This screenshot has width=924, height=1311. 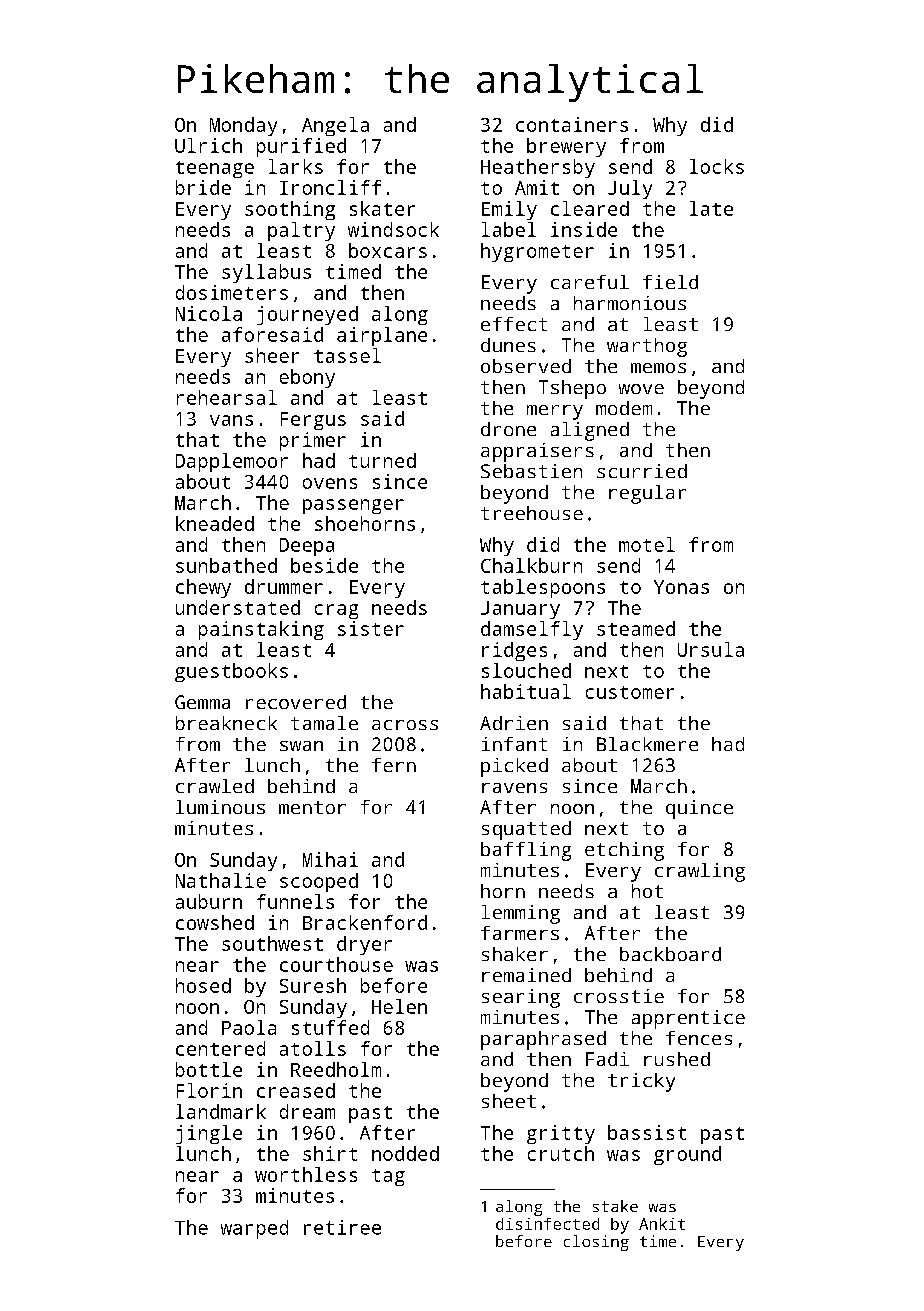 What do you see at coordinates (232, 292) in the screenshot?
I see `dosimeters` at bounding box center [232, 292].
